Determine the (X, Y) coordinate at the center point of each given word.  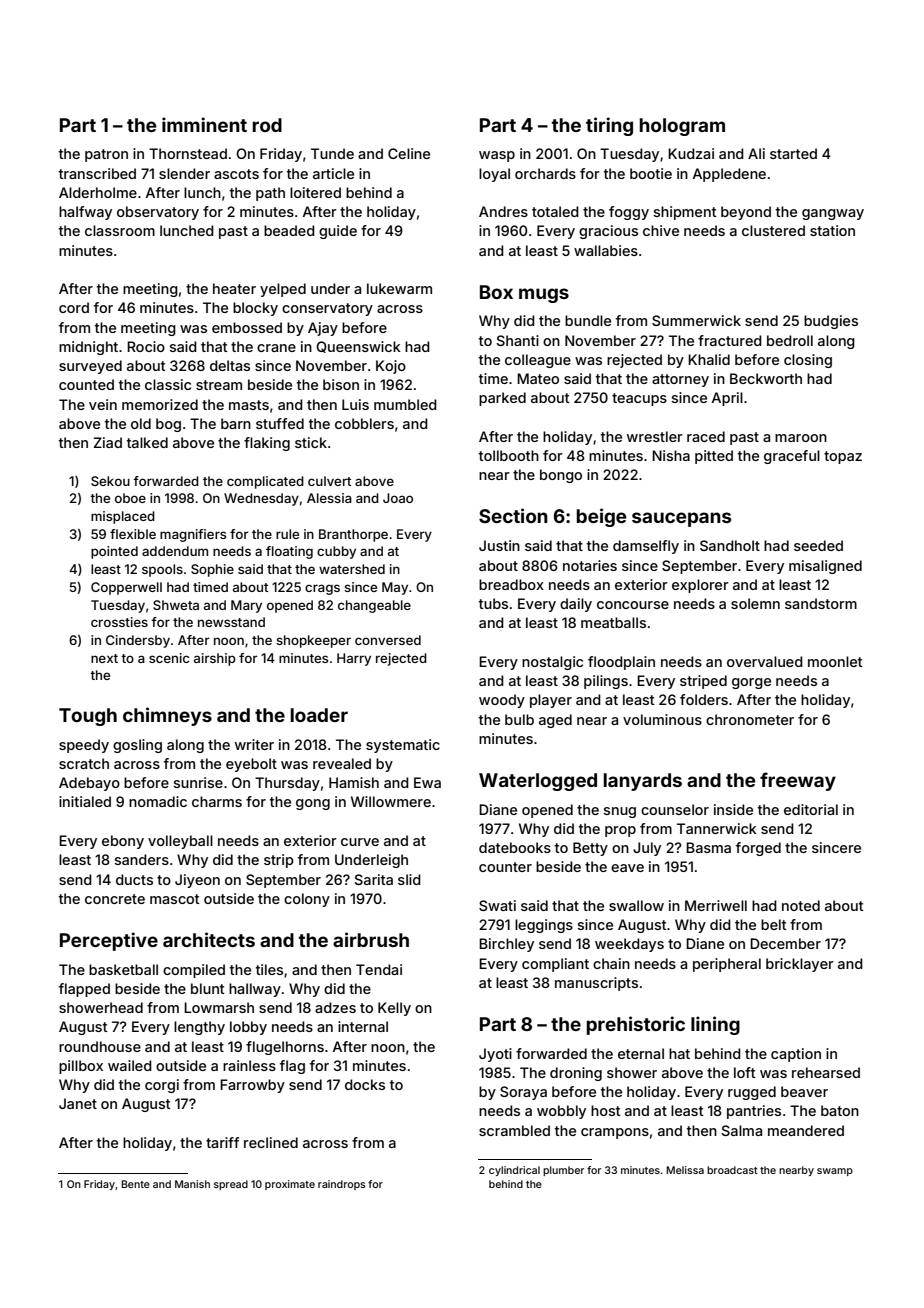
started (793, 153)
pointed (114, 552)
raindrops (341, 1185)
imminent (204, 124)
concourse (633, 605)
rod (267, 125)
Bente (136, 1184)
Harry (354, 659)
